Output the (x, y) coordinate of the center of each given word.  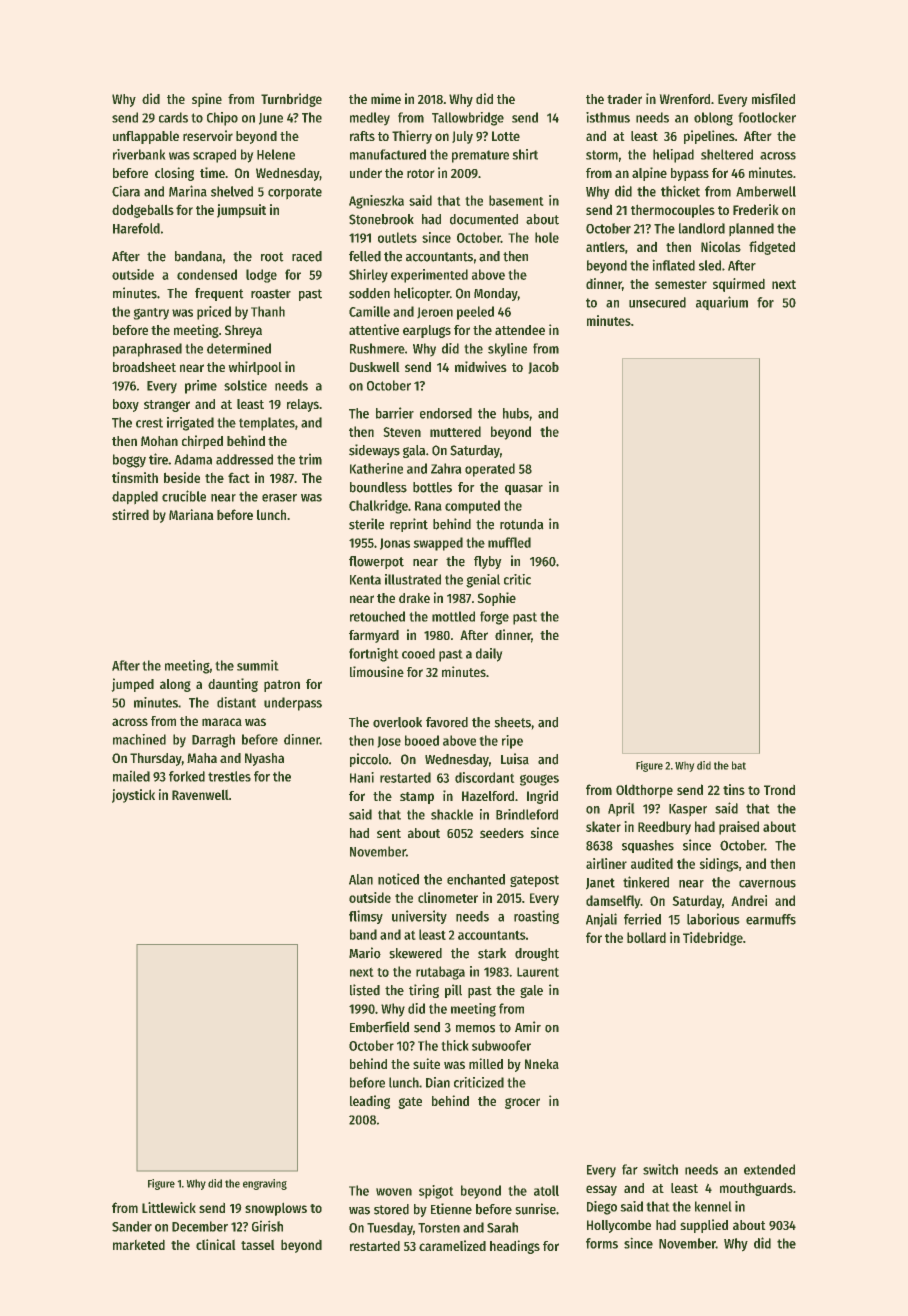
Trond (779, 789)
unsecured (657, 302)
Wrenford (684, 99)
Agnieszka (376, 202)
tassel (258, 1244)
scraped (214, 156)
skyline (507, 350)
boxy (126, 405)
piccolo (369, 760)
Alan (361, 879)
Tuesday (390, 1229)
